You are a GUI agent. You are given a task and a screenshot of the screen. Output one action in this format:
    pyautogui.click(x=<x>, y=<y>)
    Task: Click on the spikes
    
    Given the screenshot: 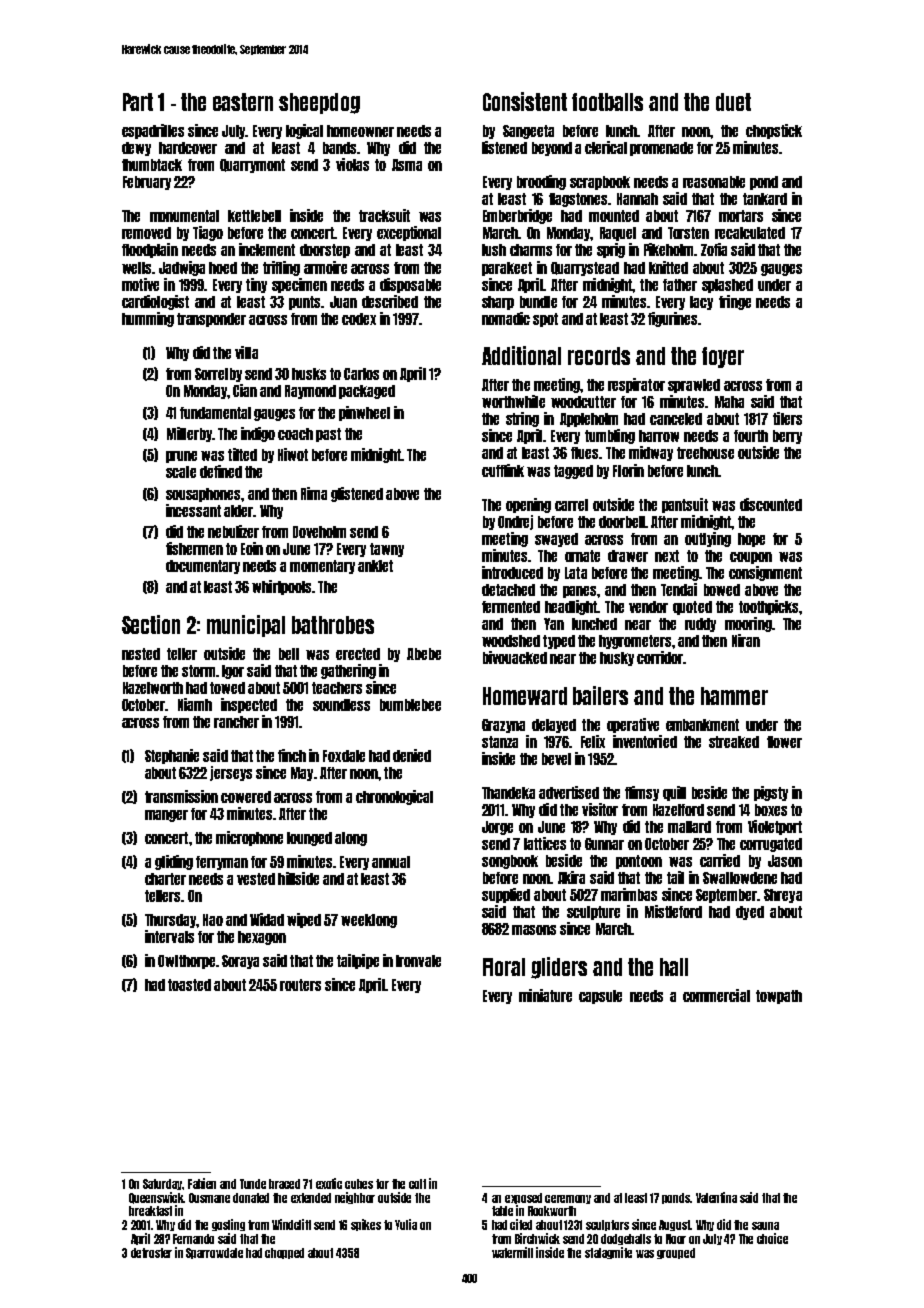 What is the action you would take?
    pyautogui.click(x=366, y=1225)
